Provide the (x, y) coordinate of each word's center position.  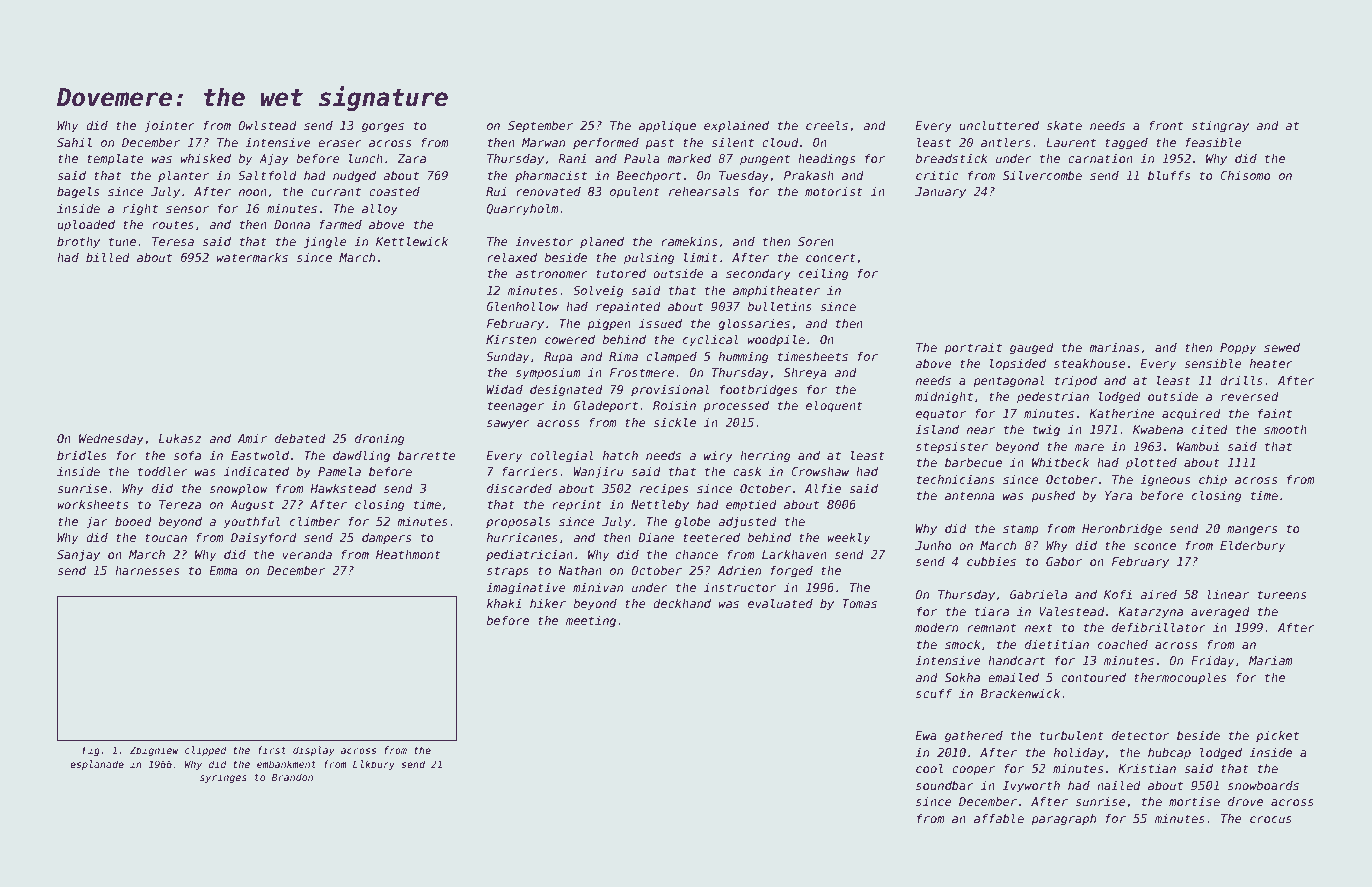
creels (827, 125)
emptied (751, 506)
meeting (591, 622)
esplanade (97, 765)
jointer (169, 127)
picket (1277, 737)
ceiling (824, 274)
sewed (1282, 347)
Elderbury (1253, 546)
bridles (82, 455)
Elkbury (374, 765)
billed (108, 257)
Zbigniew (154, 751)
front (1166, 125)
